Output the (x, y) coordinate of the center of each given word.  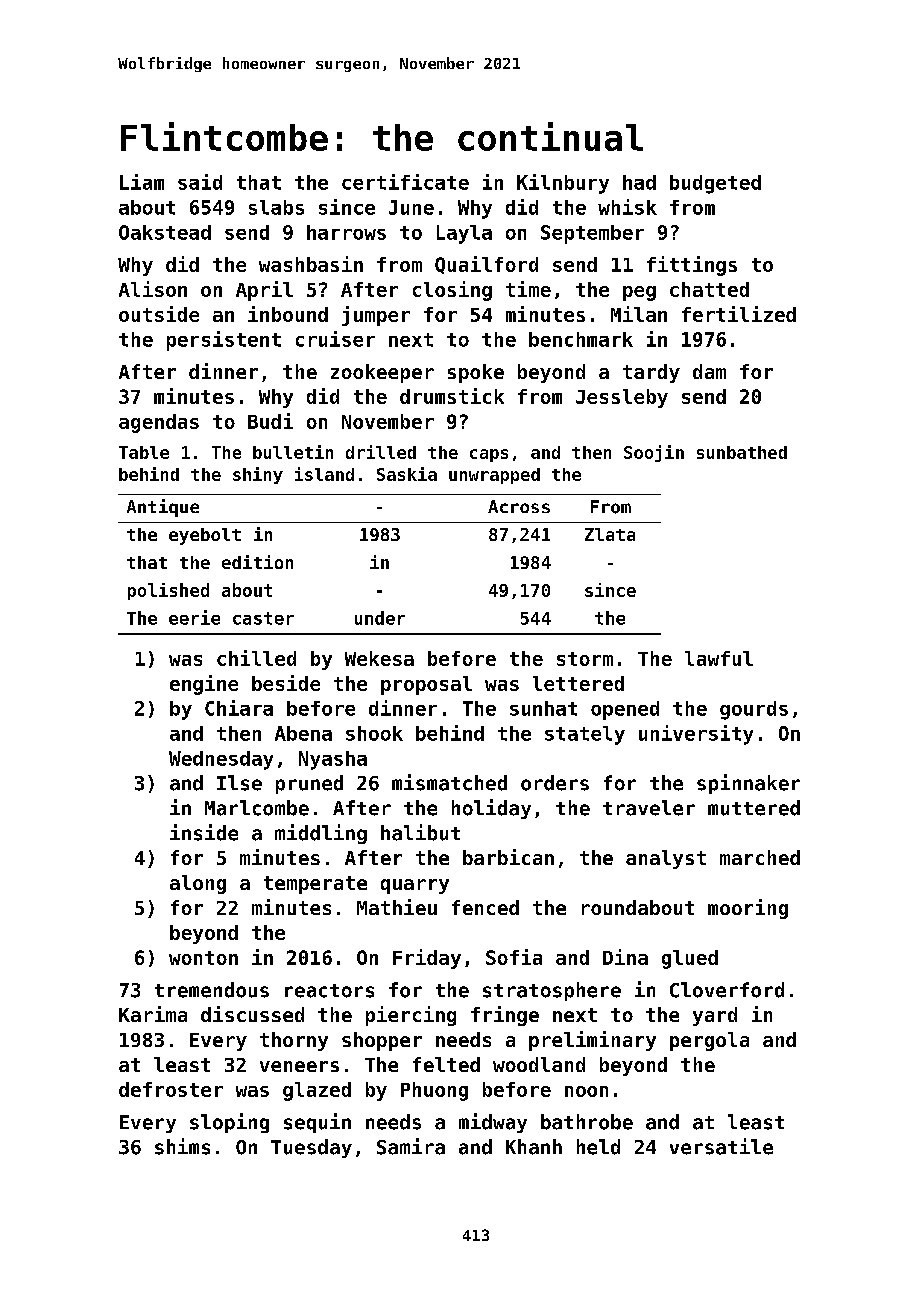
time (528, 289)
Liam (142, 182)
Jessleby (622, 398)
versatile (721, 1146)
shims (182, 1146)
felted (446, 1064)
